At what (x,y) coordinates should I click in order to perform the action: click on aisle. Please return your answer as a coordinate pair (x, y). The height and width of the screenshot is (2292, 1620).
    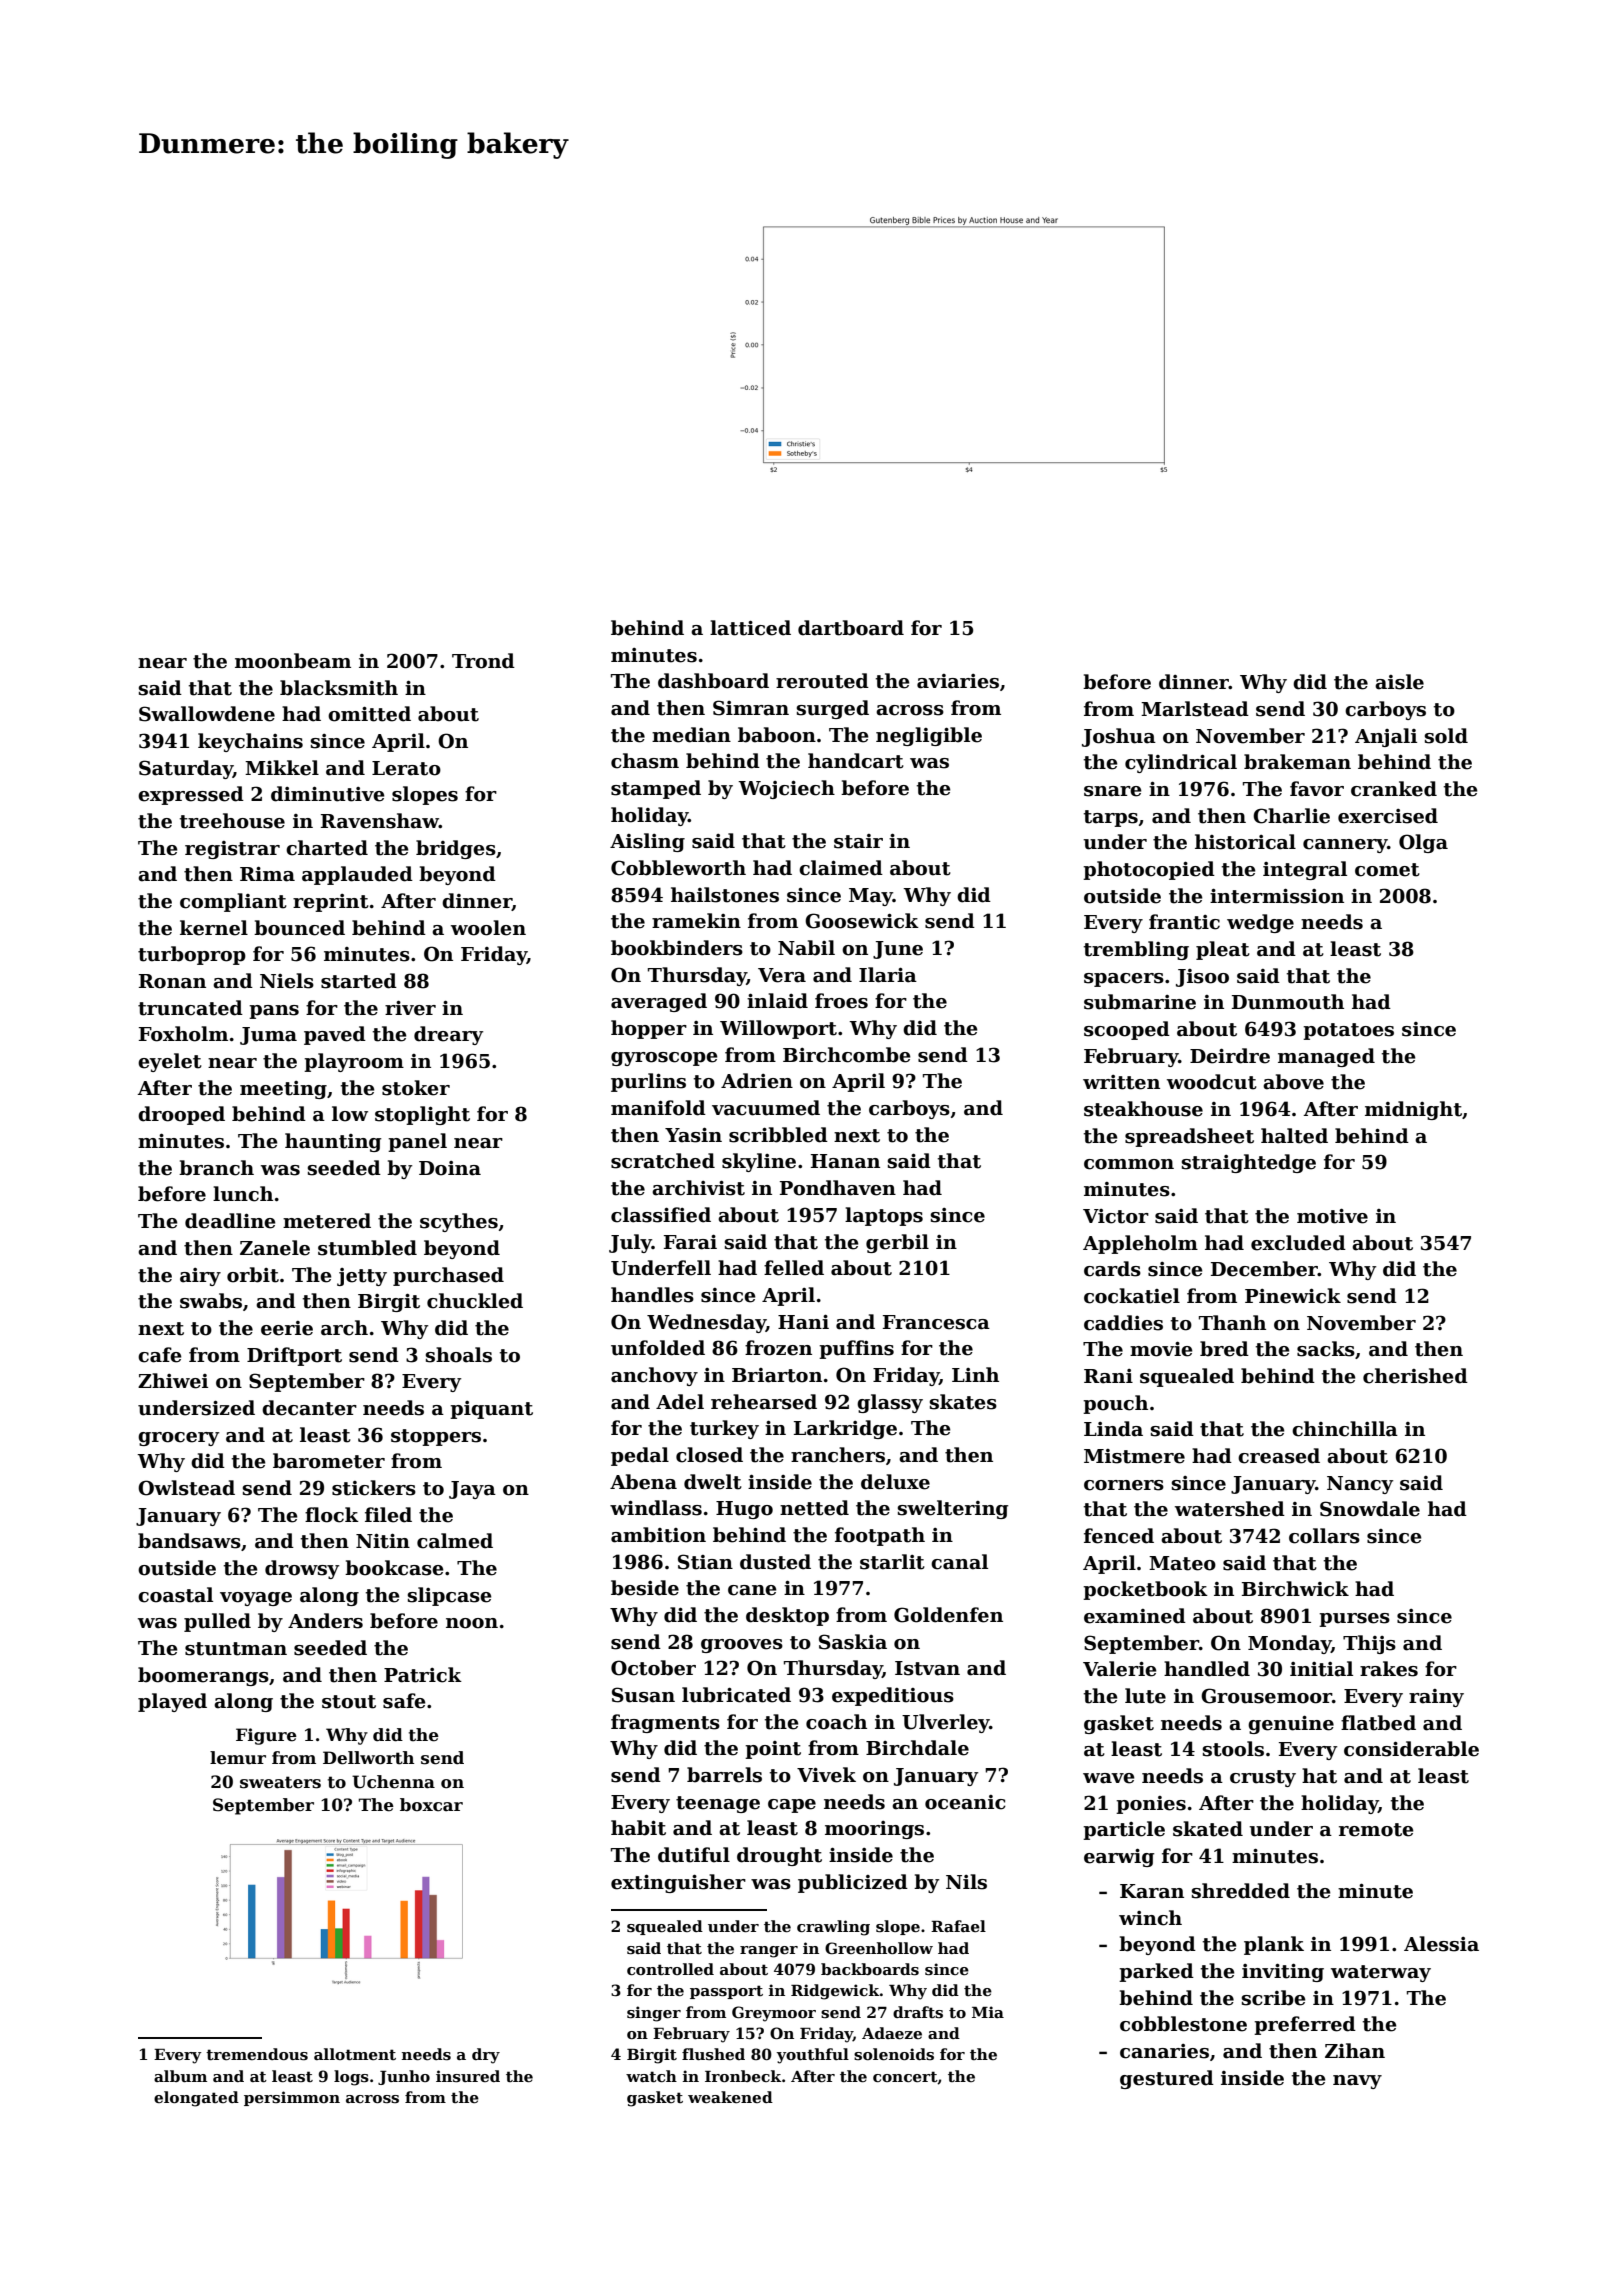
    Looking at the image, I should click on (1399, 682).
